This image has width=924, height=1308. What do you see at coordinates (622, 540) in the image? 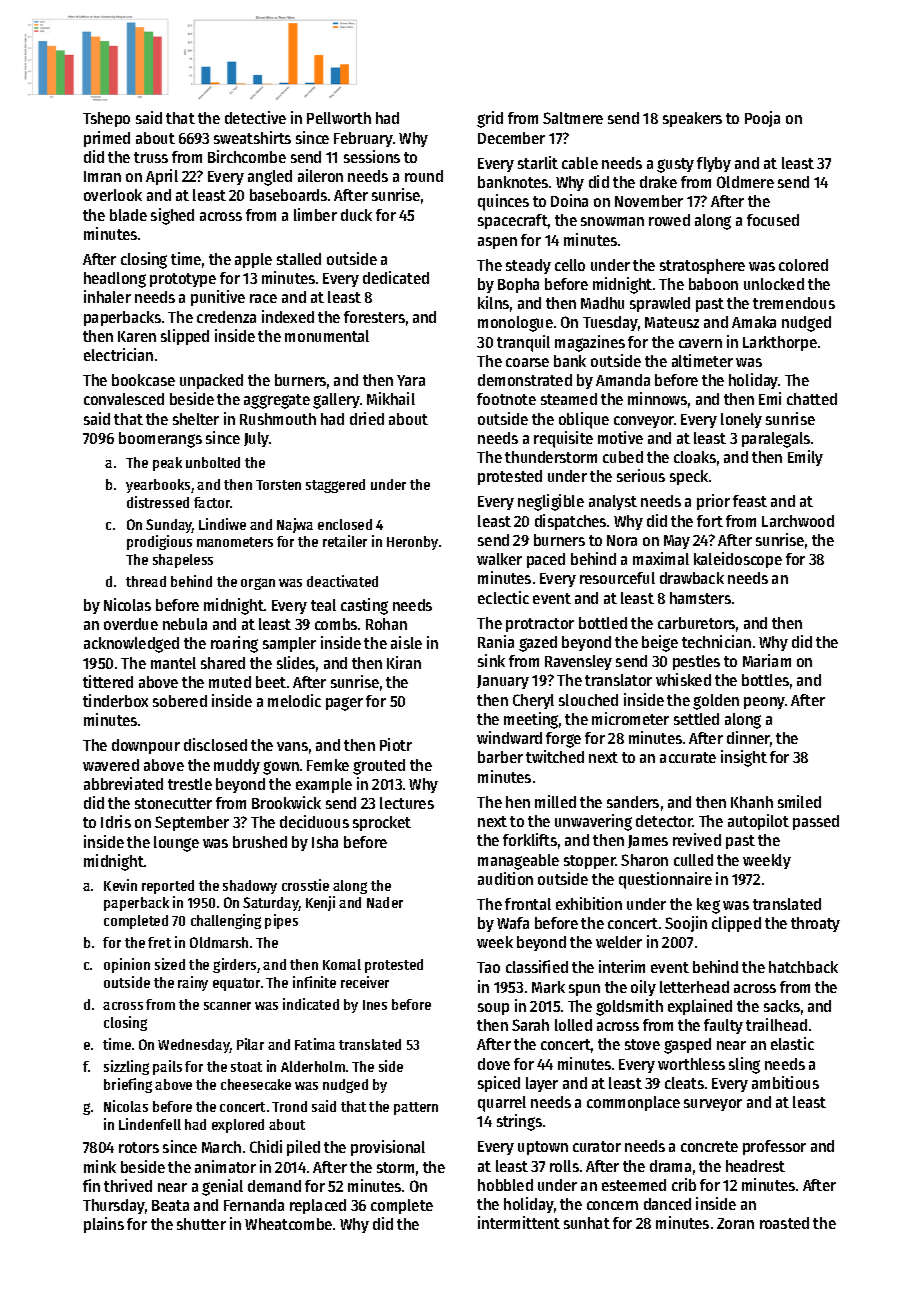
I see `Nora` at bounding box center [622, 540].
